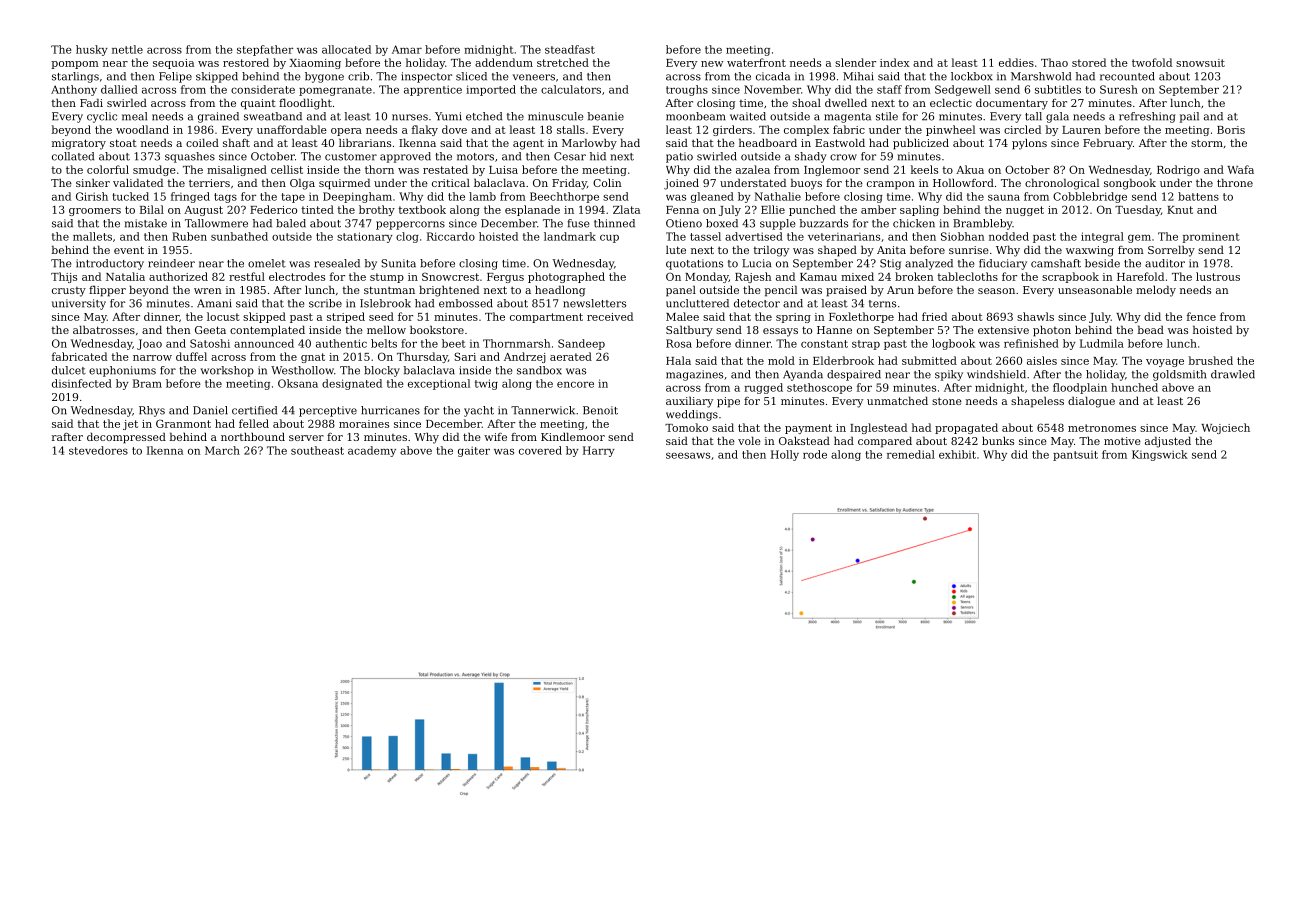 This page has width=1308, height=924. I want to click on groomers, so click(95, 212).
